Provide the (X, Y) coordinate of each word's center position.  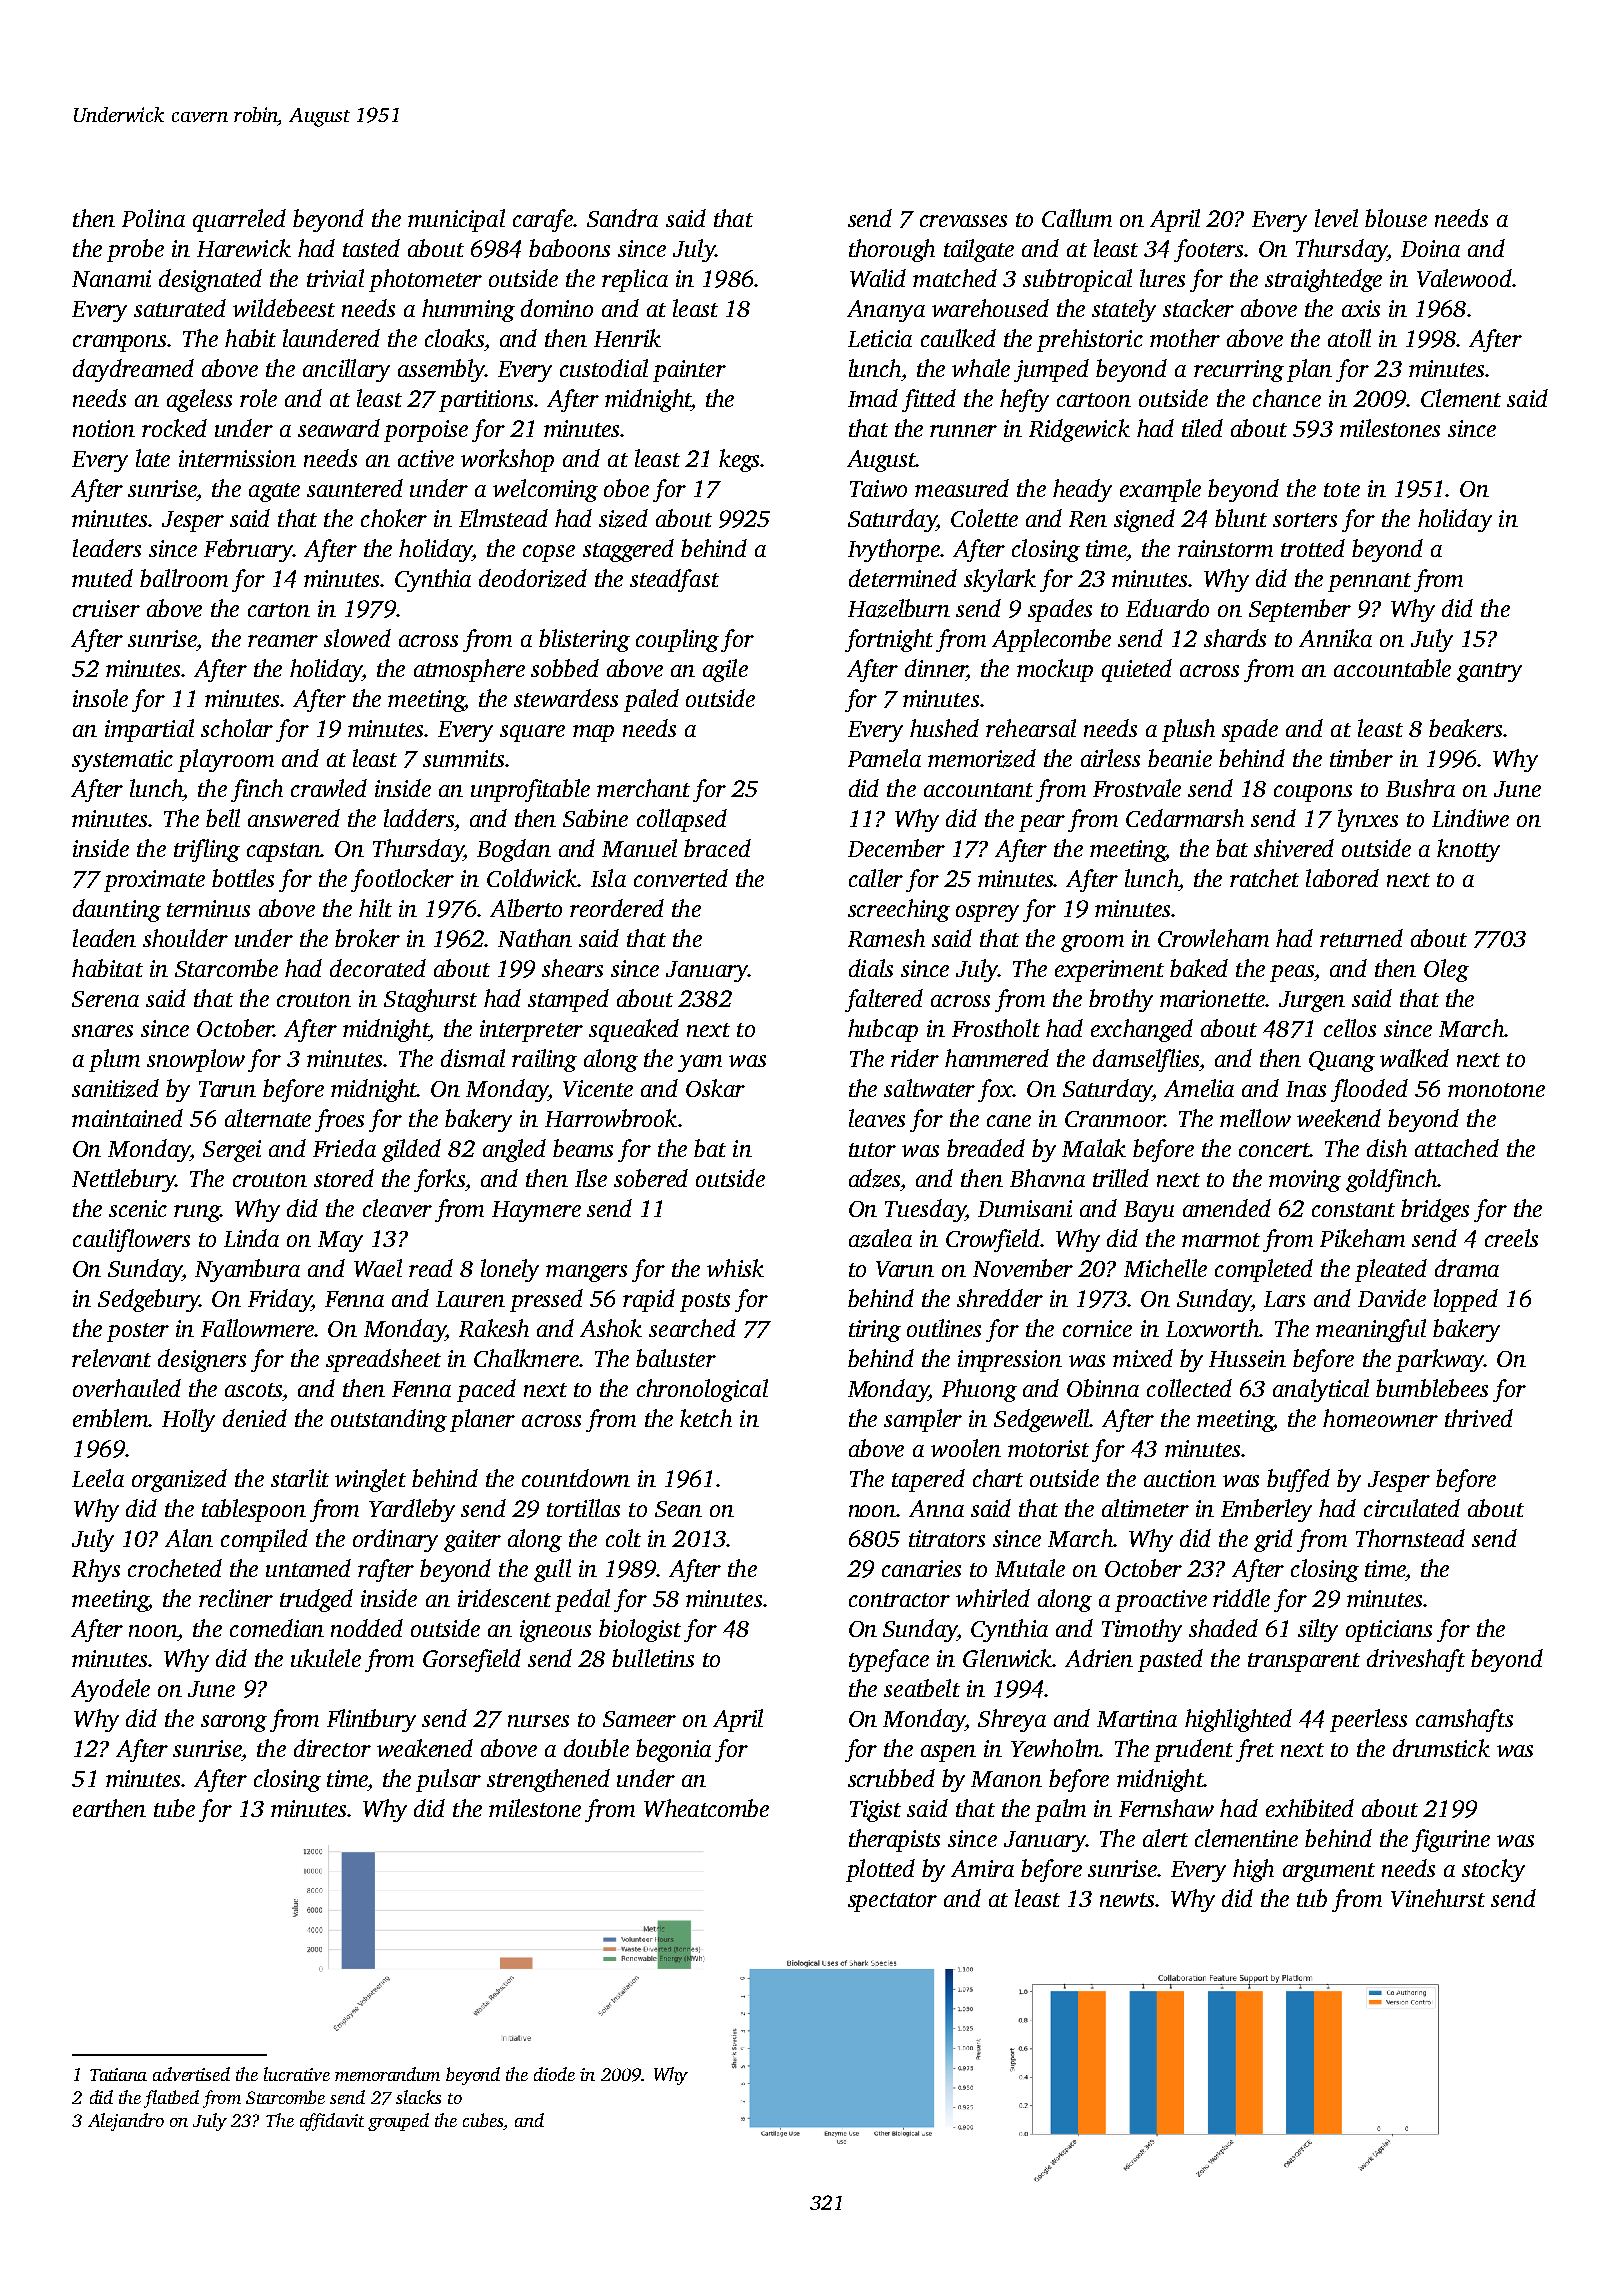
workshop (507, 460)
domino (557, 308)
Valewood (1464, 278)
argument (1329, 1872)
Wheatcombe (706, 1808)
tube (174, 1808)
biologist (640, 1630)
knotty (1468, 850)
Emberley (1266, 1510)
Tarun (227, 1089)
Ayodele (110, 1690)
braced (717, 848)
